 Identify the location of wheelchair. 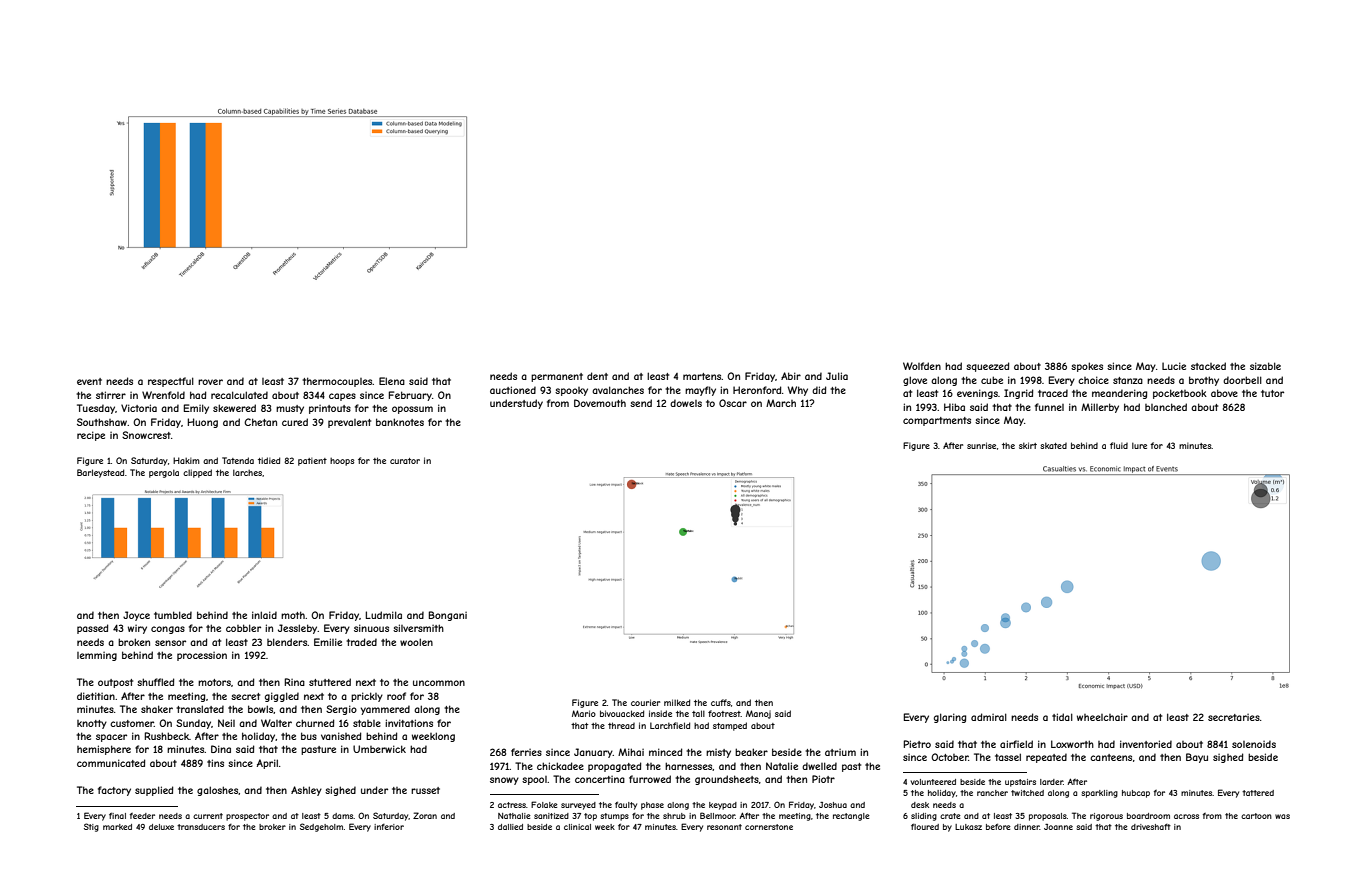
(1102, 717).
